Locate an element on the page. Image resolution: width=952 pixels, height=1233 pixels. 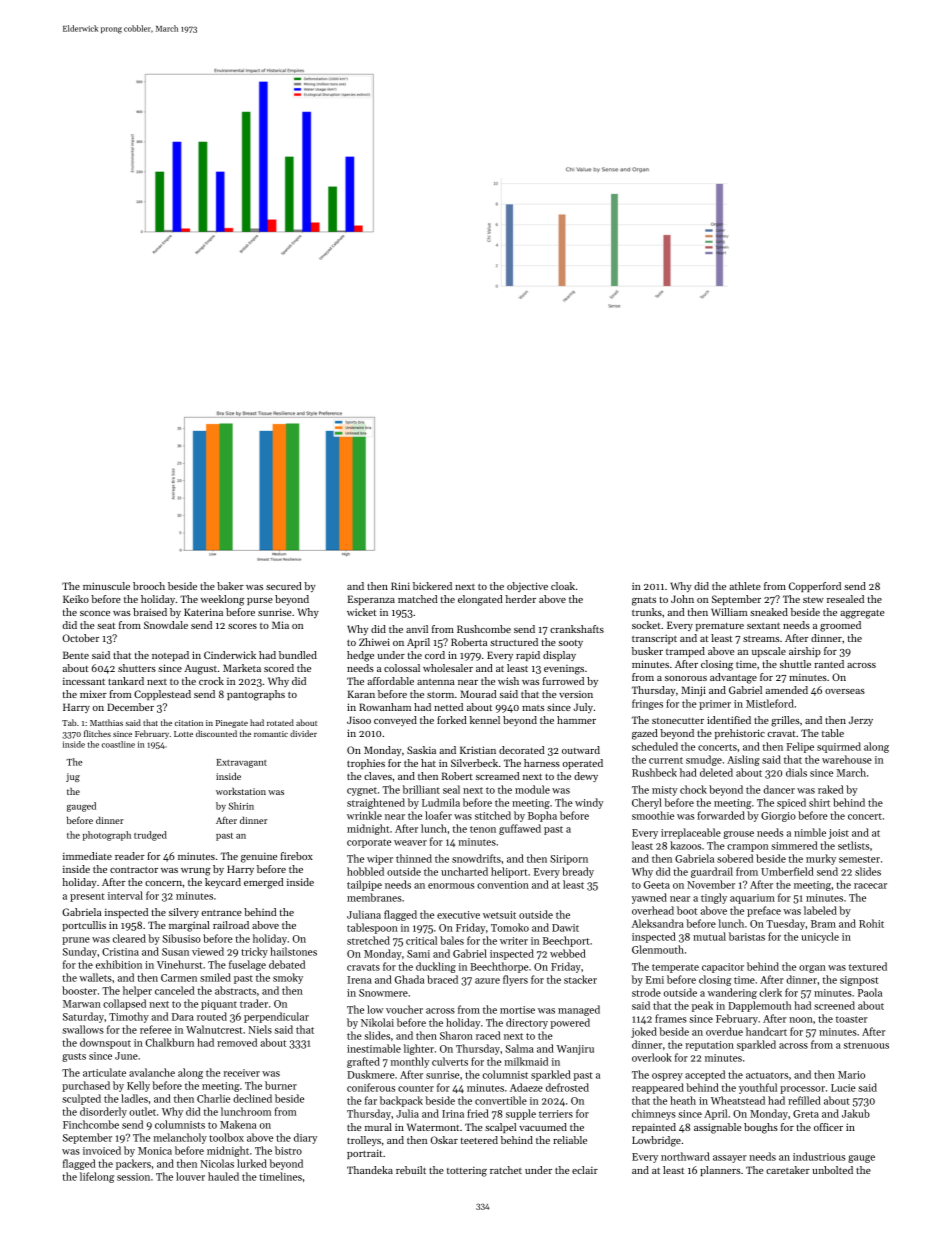
grouse is located at coordinates (738, 835).
